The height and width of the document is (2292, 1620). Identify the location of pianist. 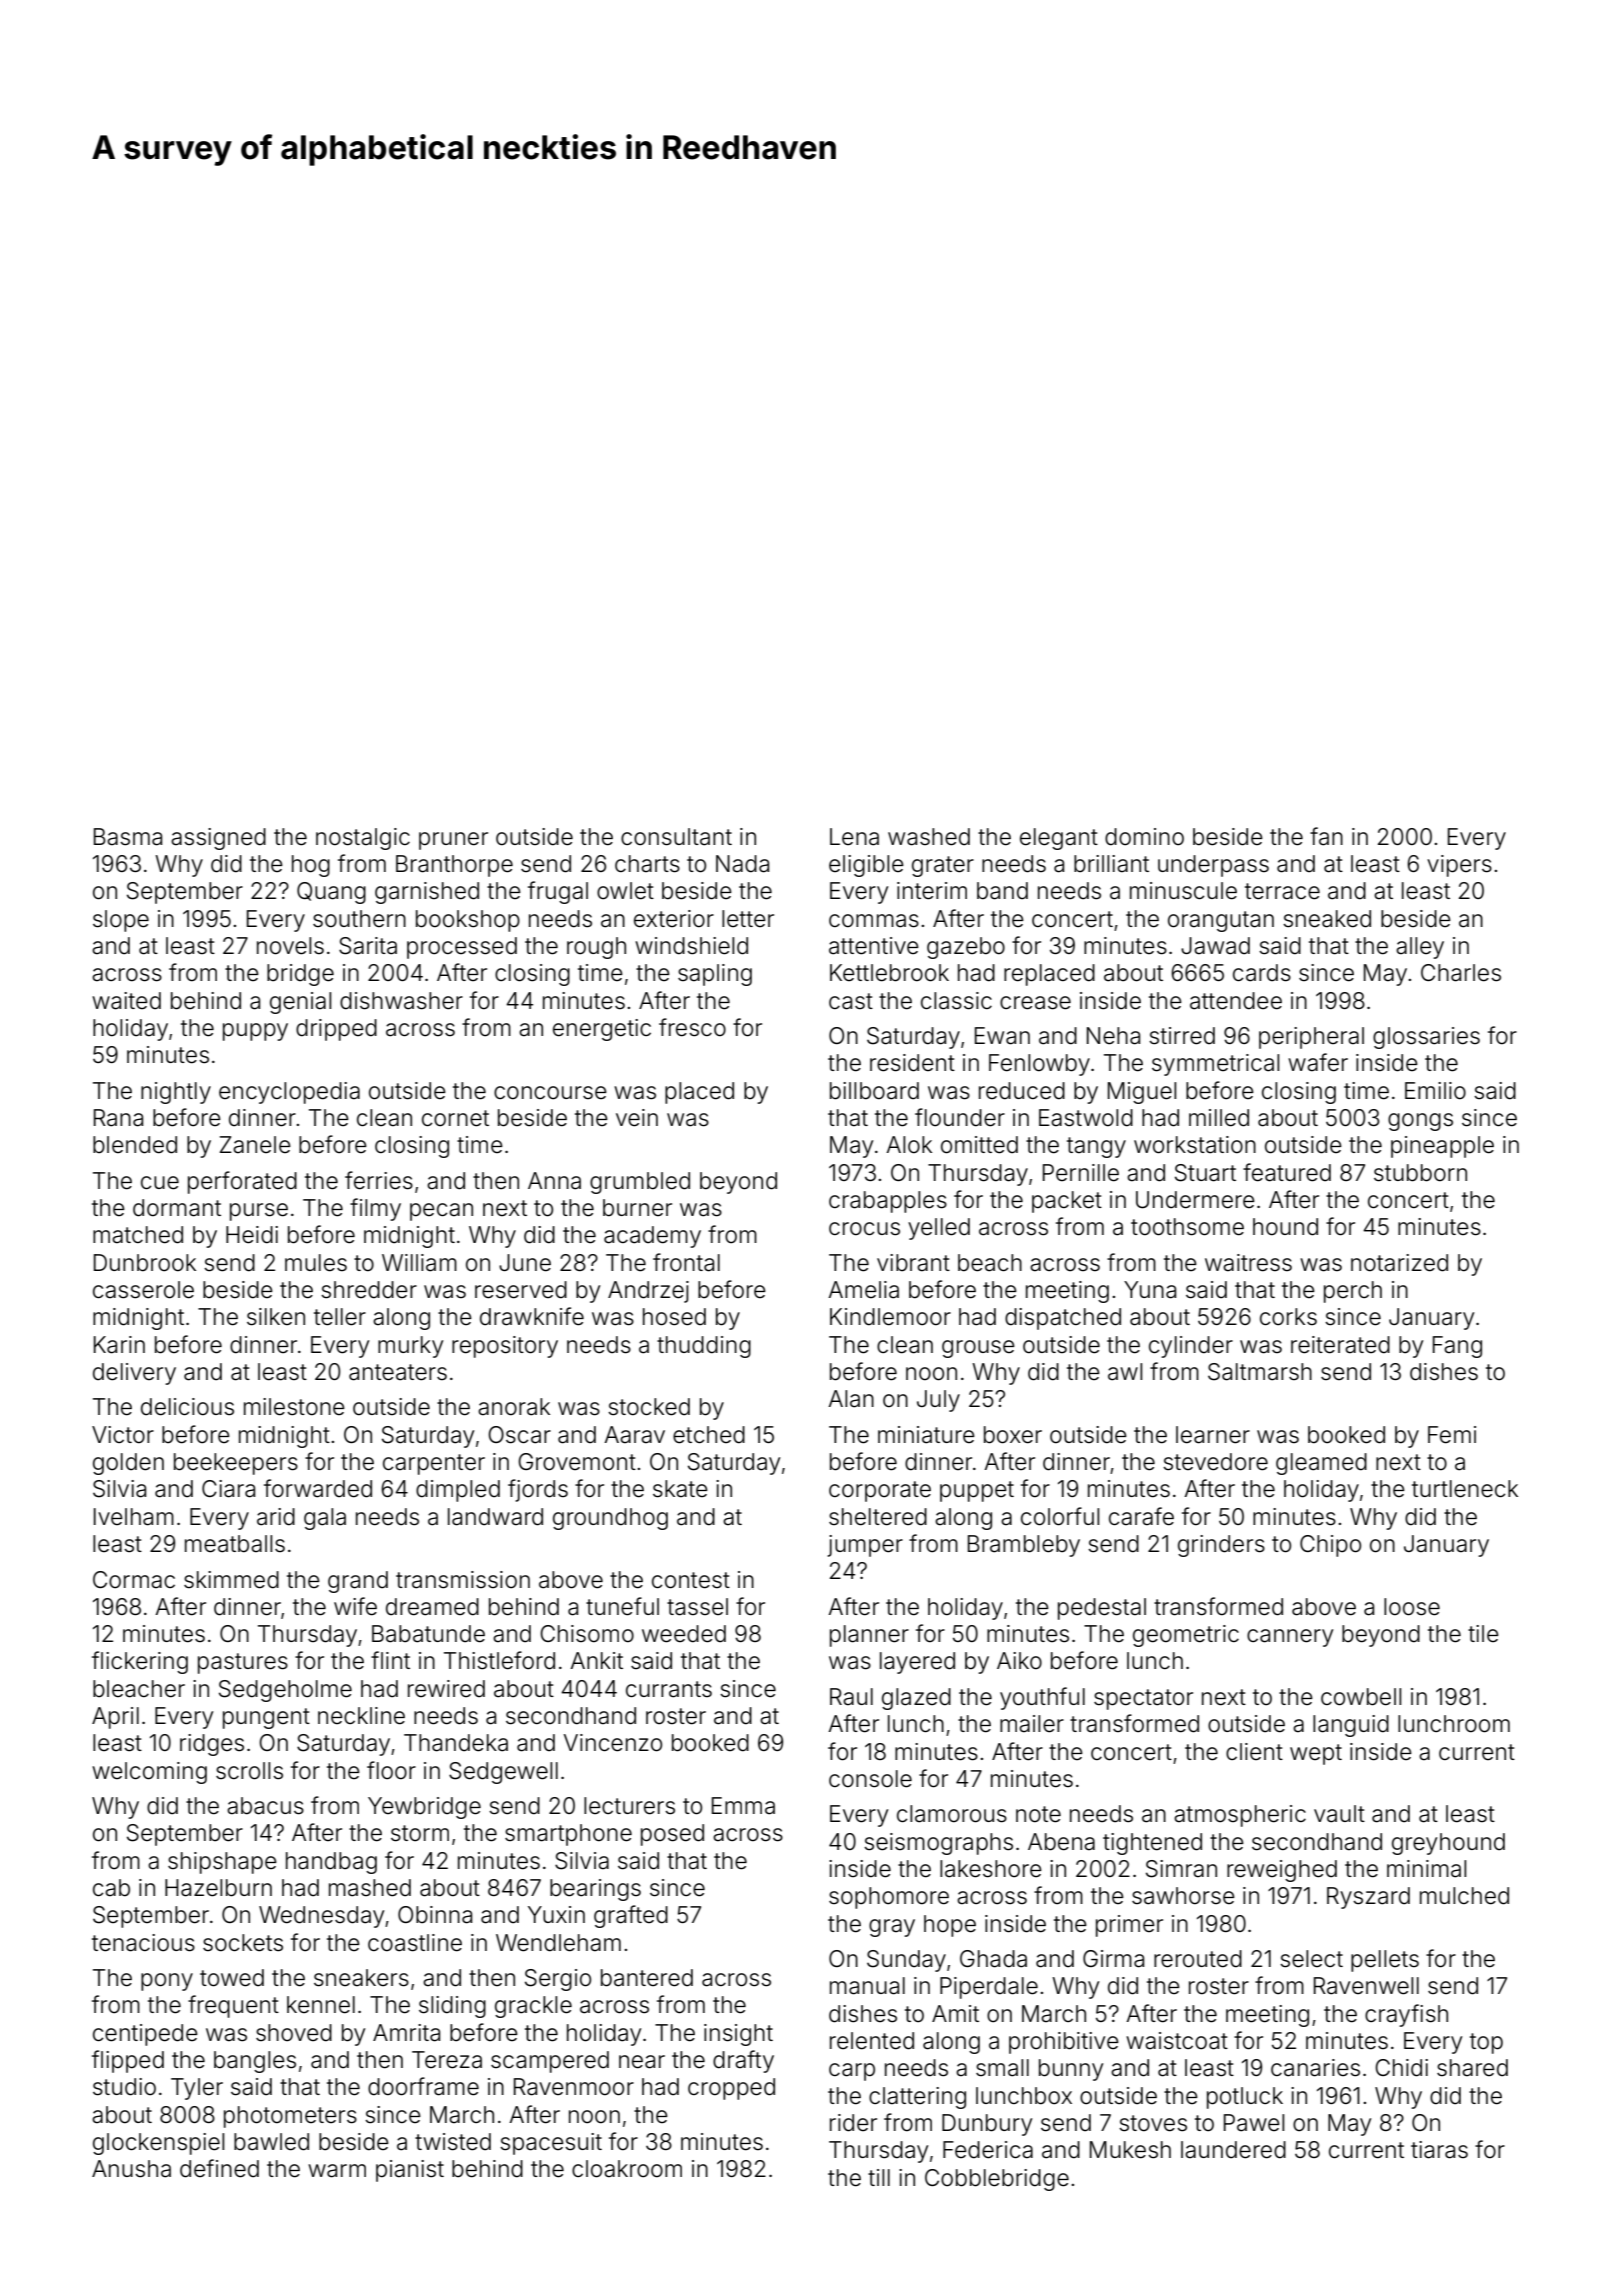
(410, 2171).
